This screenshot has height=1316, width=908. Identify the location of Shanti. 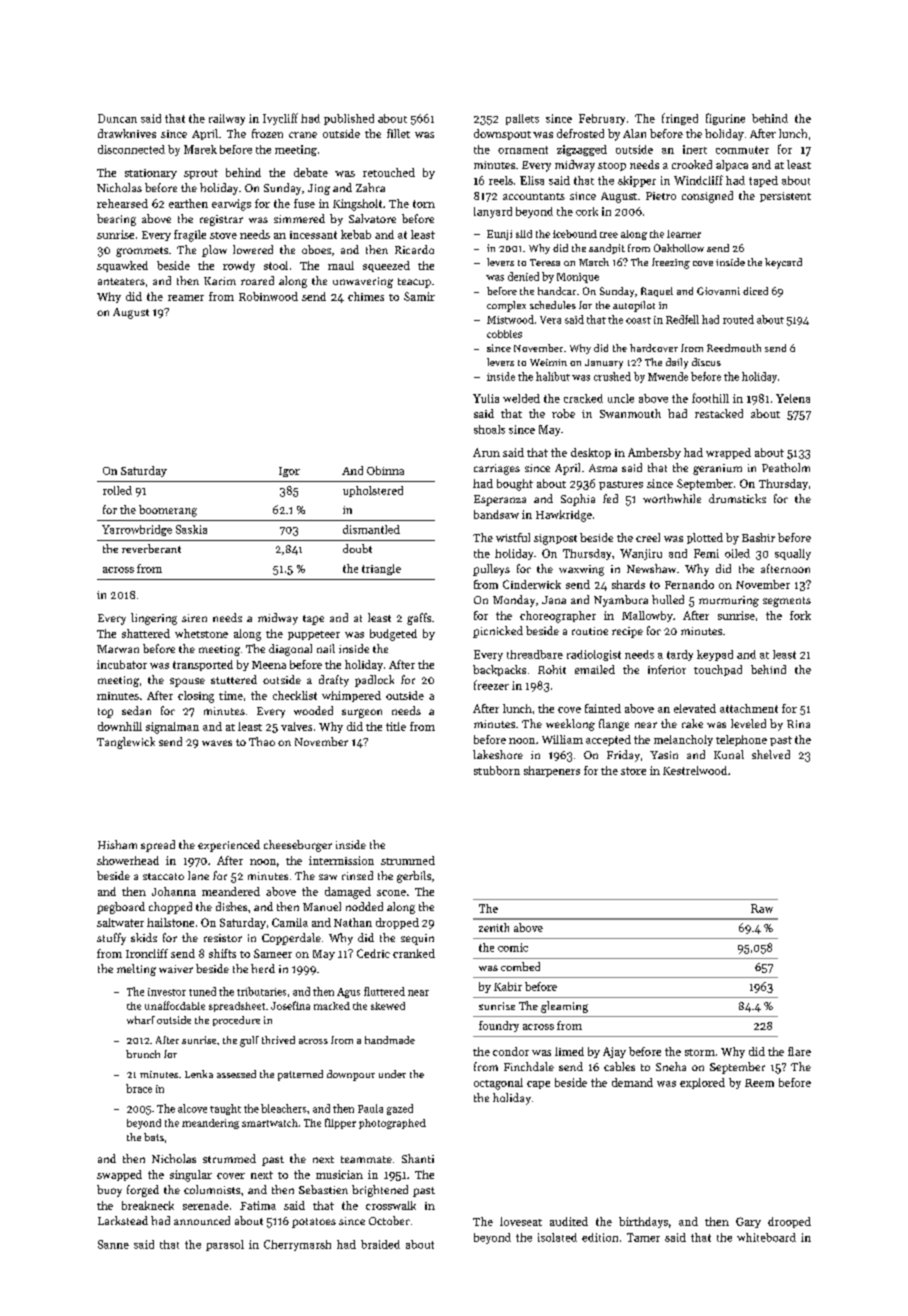
(418, 1158).
